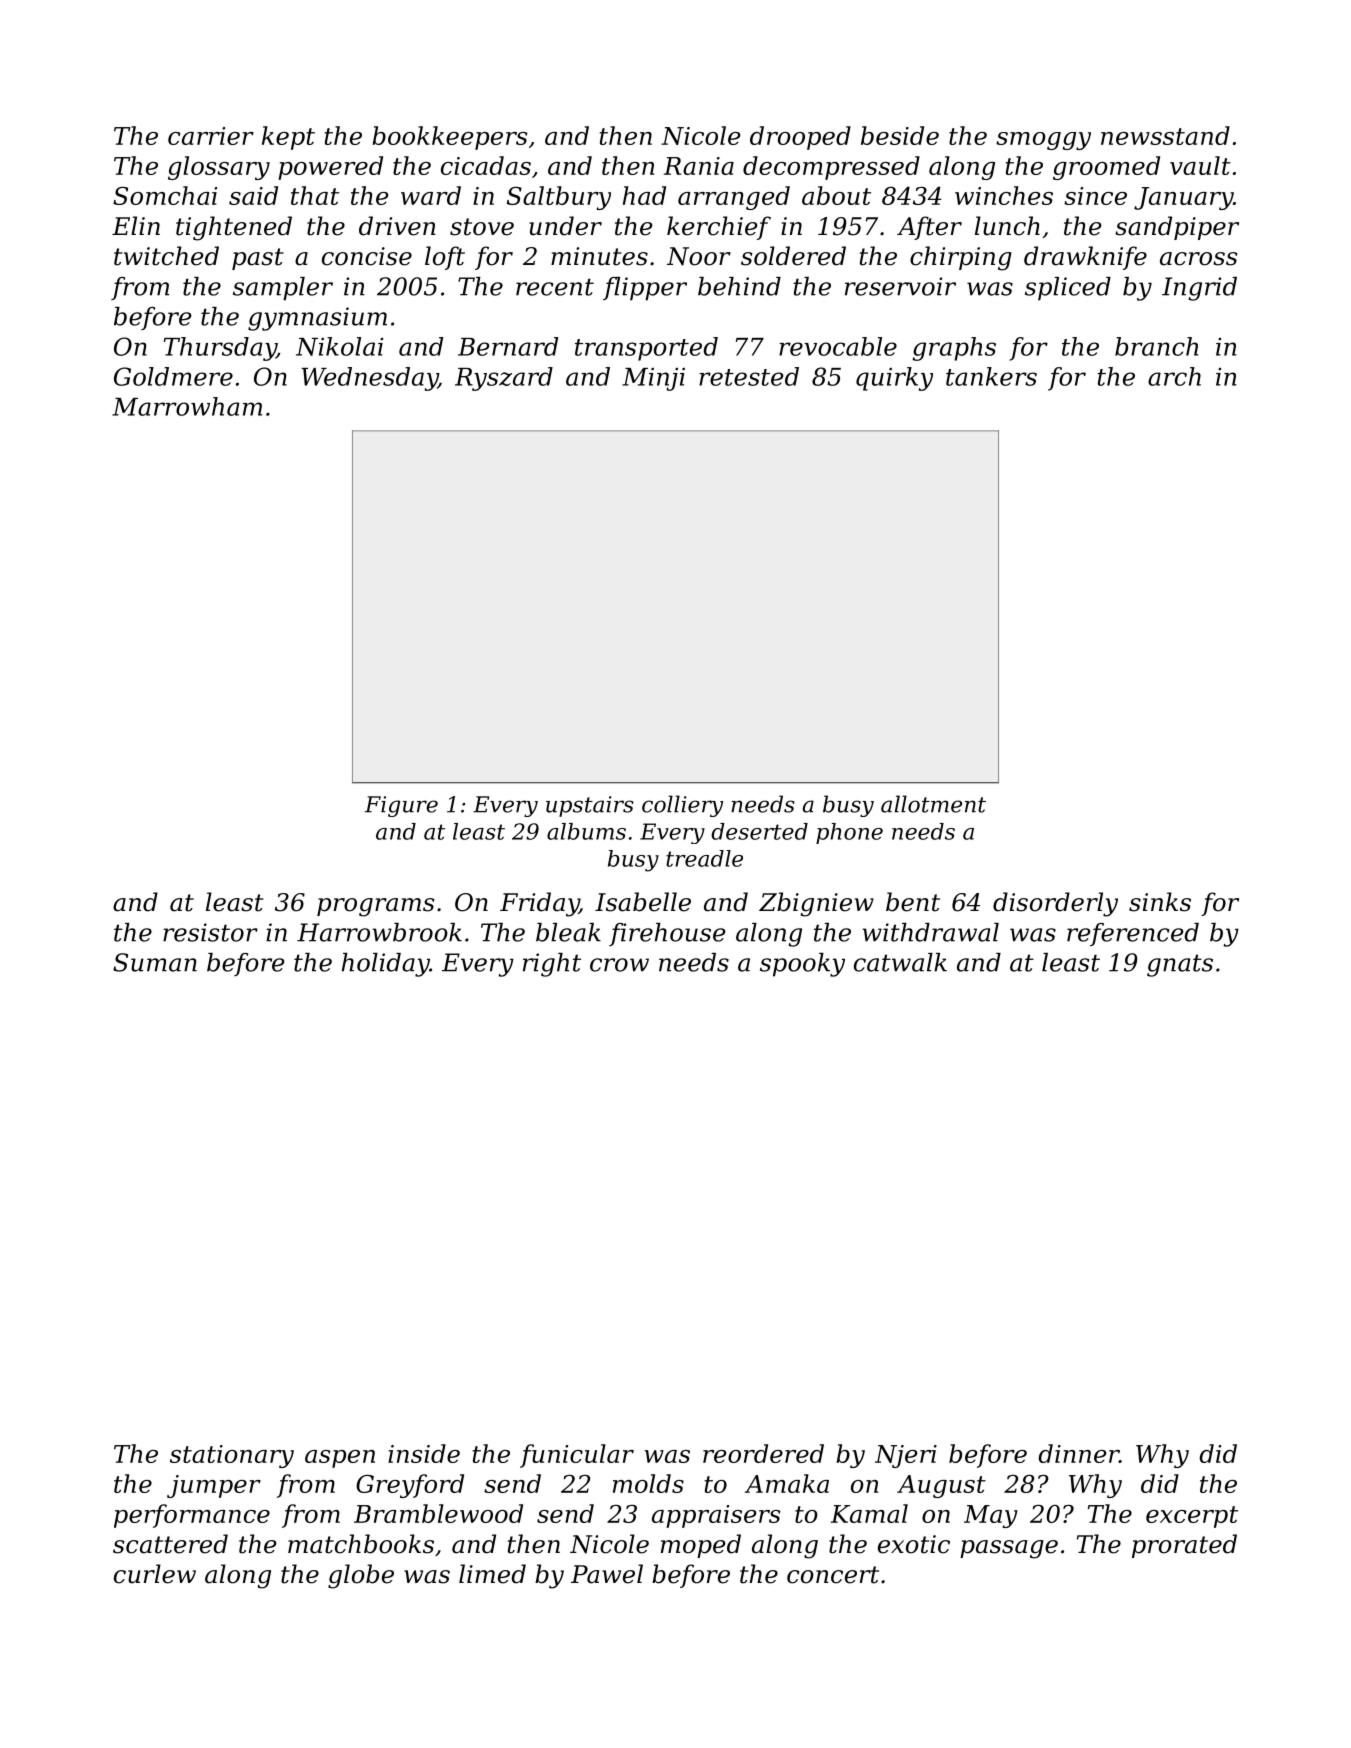 Image resolution: width=1351 pixels, height=1748 pixels. What do you see at coordinates (401, 806) in the image?
I see `Figure` at bounding box center [401, 806].
